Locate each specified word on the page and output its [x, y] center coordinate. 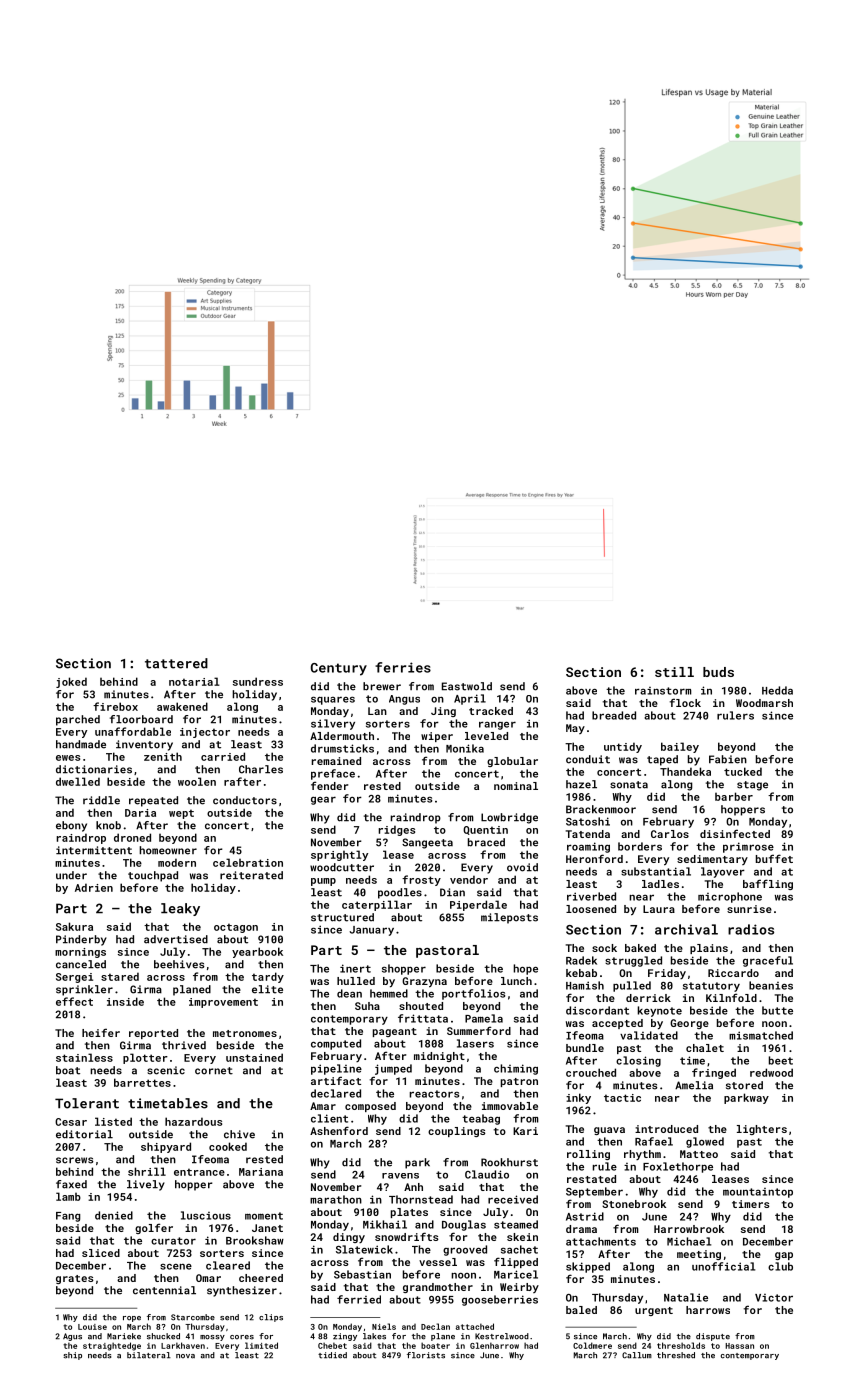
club [780, 1266]
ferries [403, 667]
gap [784, 1256]
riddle [101, 800]
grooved [465, 1250]
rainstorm [663, 691]
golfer [154, 1228]
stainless [84, 1057]
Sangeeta [427, 843]
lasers [475, 1043]
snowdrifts [407, 1236]
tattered [176, 663]
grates [75, 1279]
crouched [591, 1072]
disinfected [735, 833]
